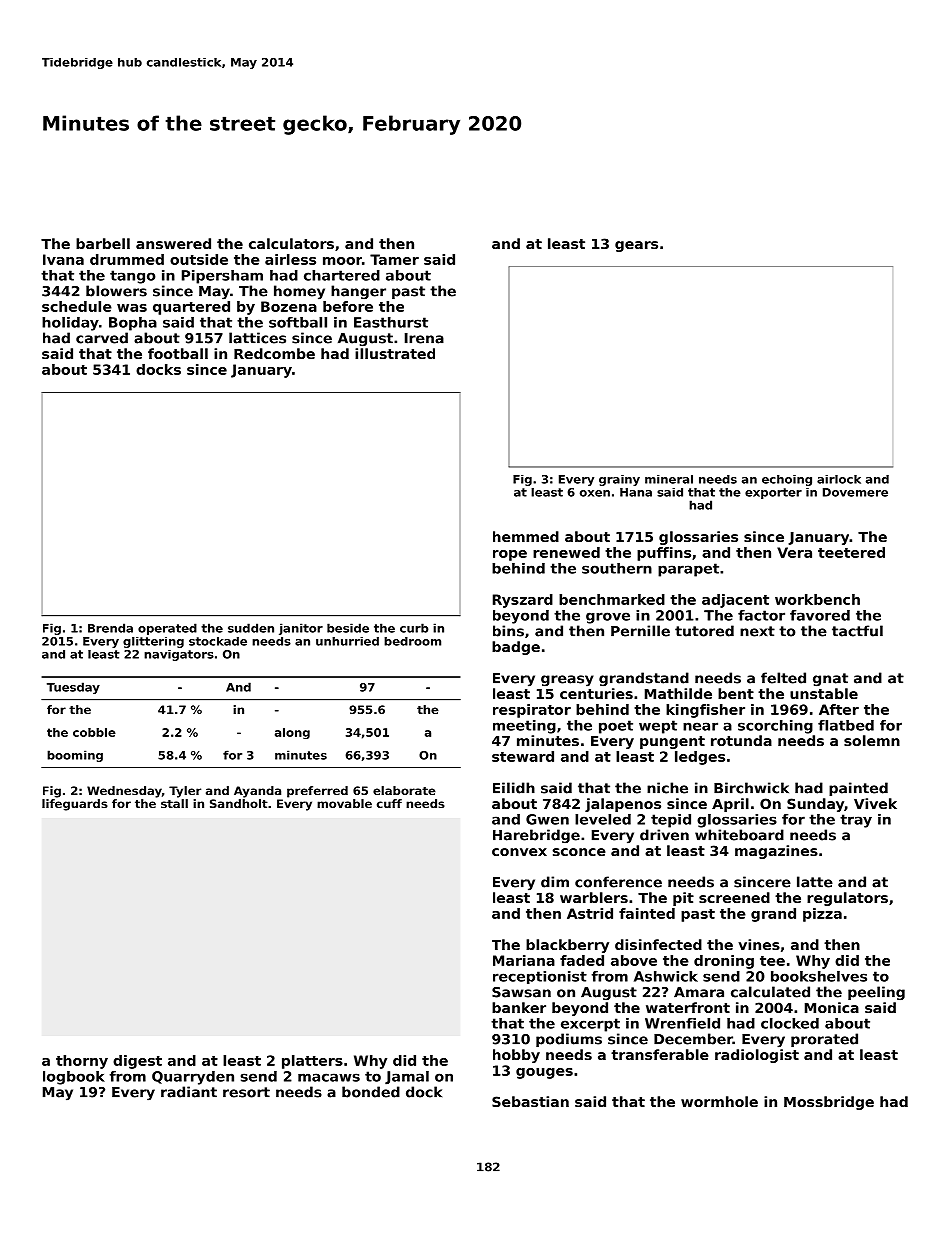 Image resolution: width=952 pixels, height=1233 pixels. What do you see at coordinates (292, 733) in the screenshot?
I see `along` at bounding box center [292, 733].
